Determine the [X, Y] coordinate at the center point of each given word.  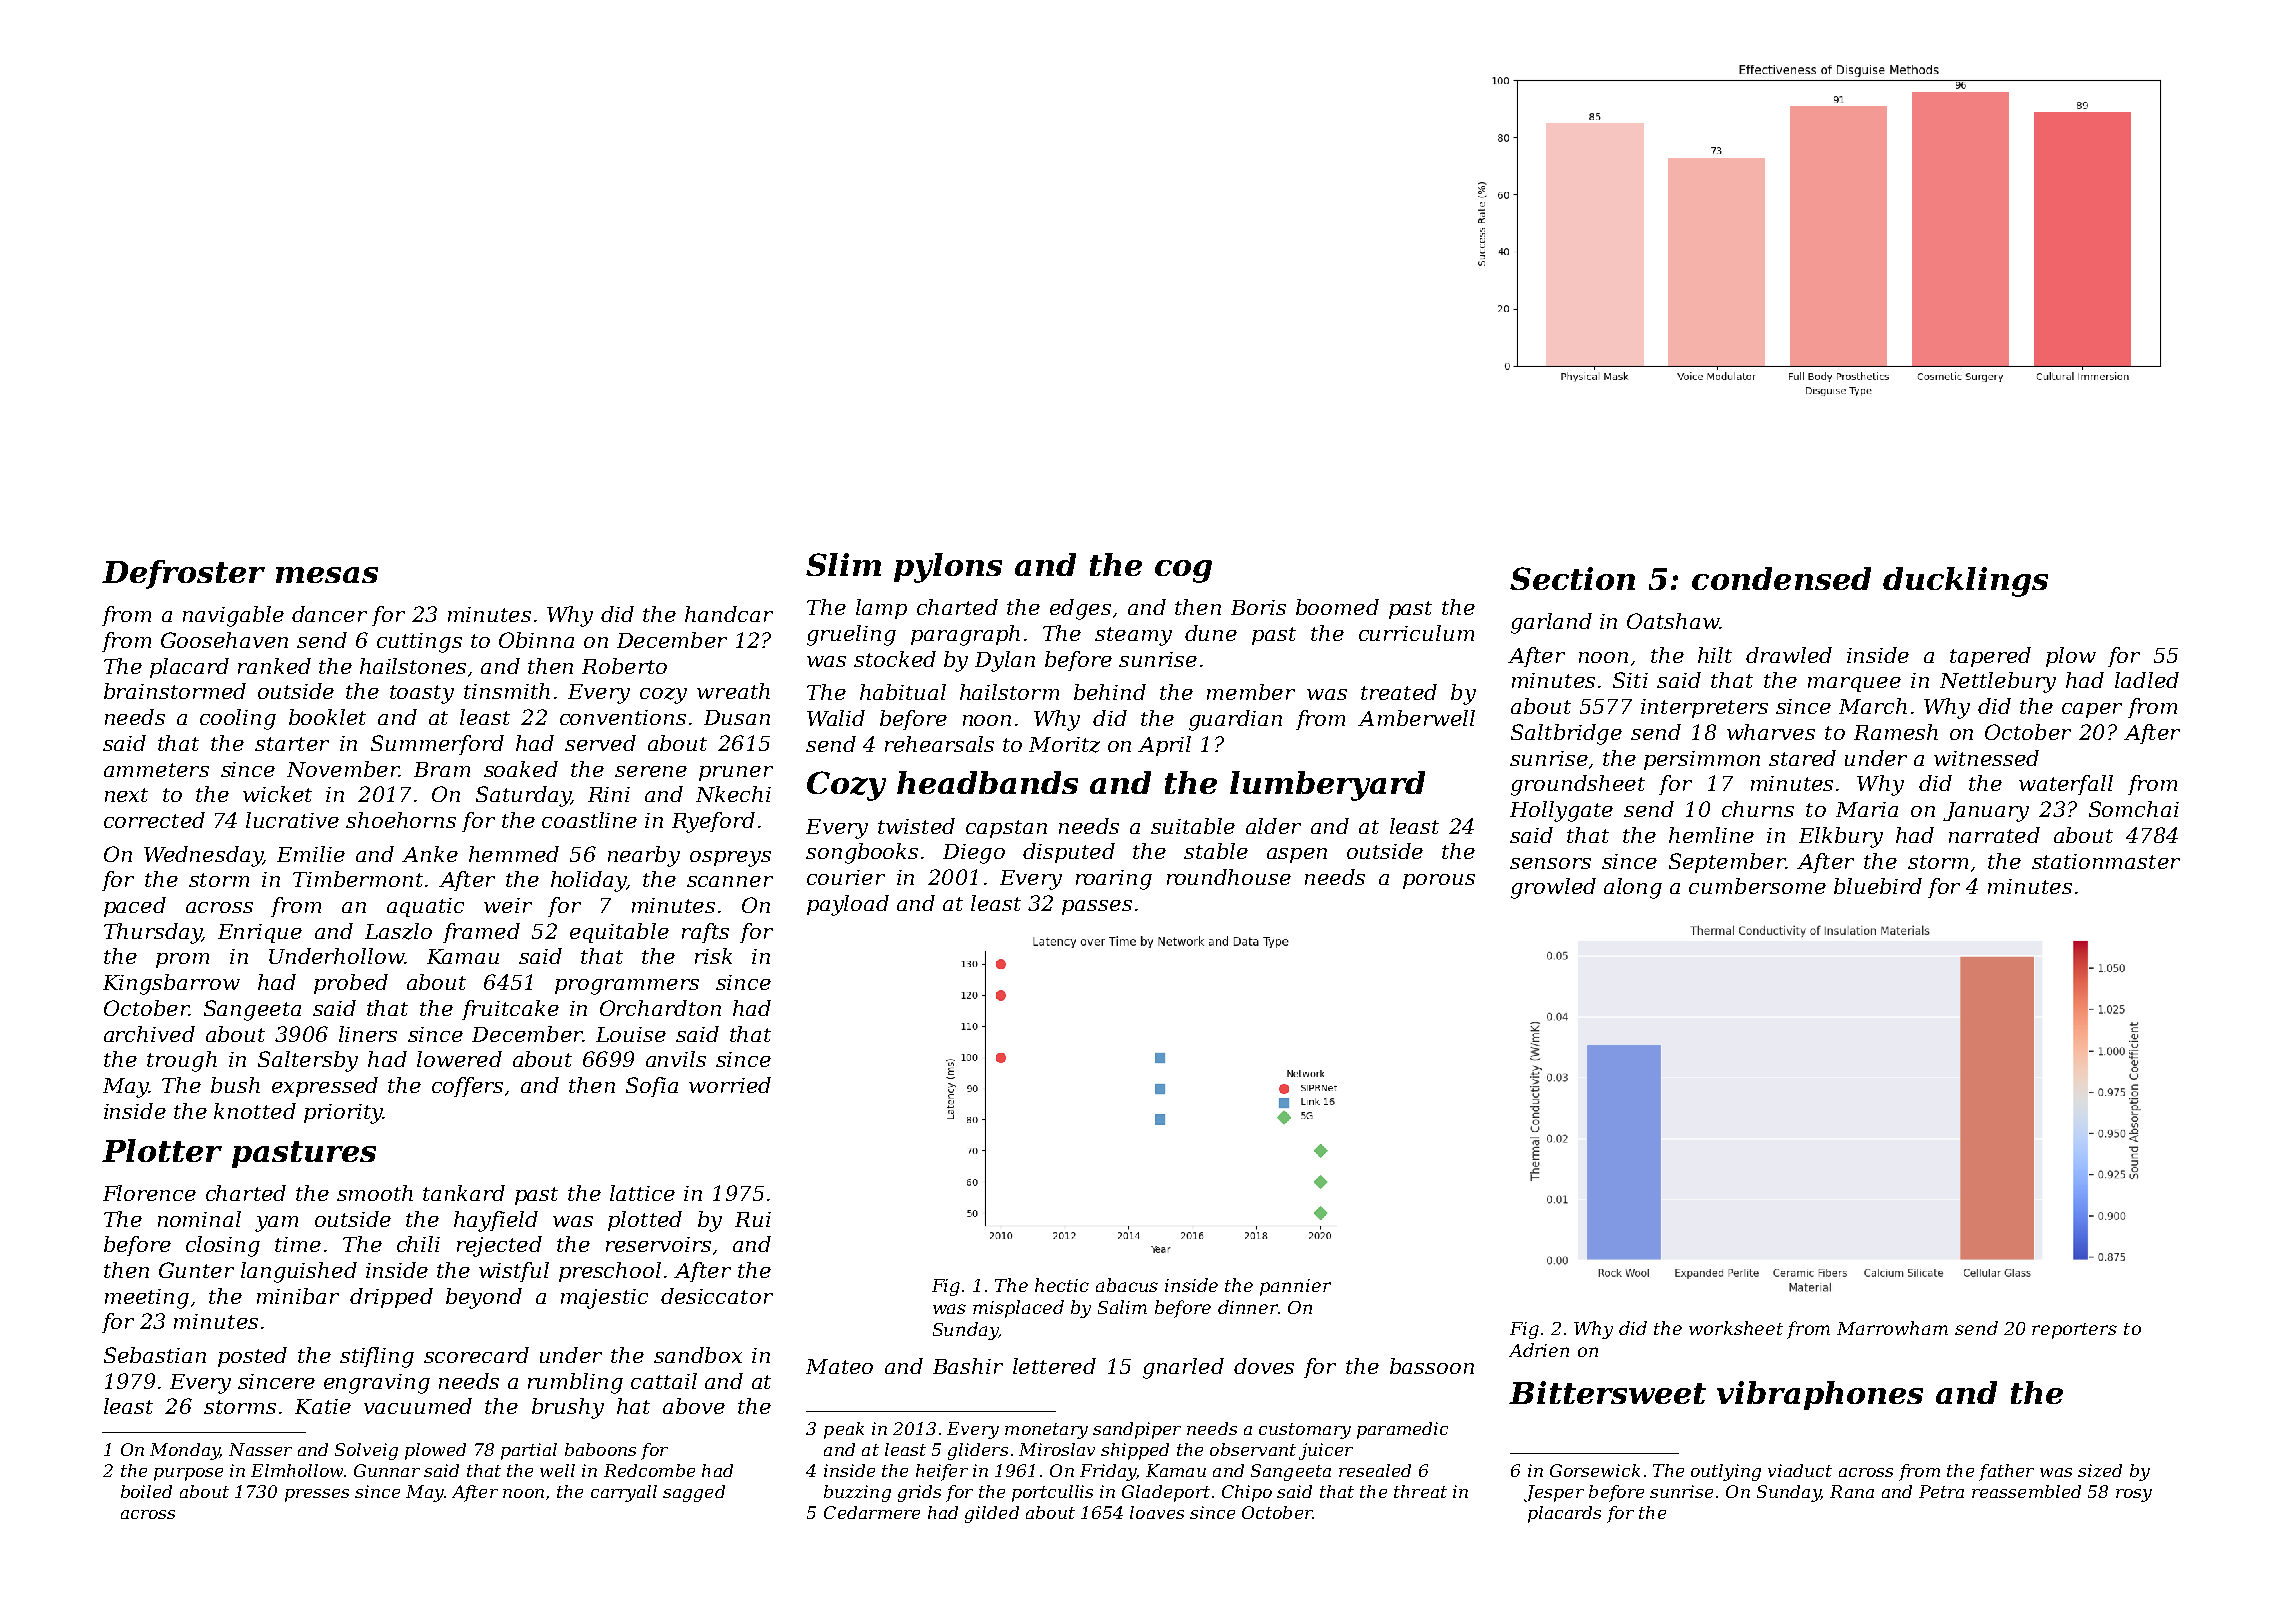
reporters [2074, 1331]
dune [1211, 633]
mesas [327, 575]
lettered [1054, 1366]
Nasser [260, 1449]
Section [1572, 578]
